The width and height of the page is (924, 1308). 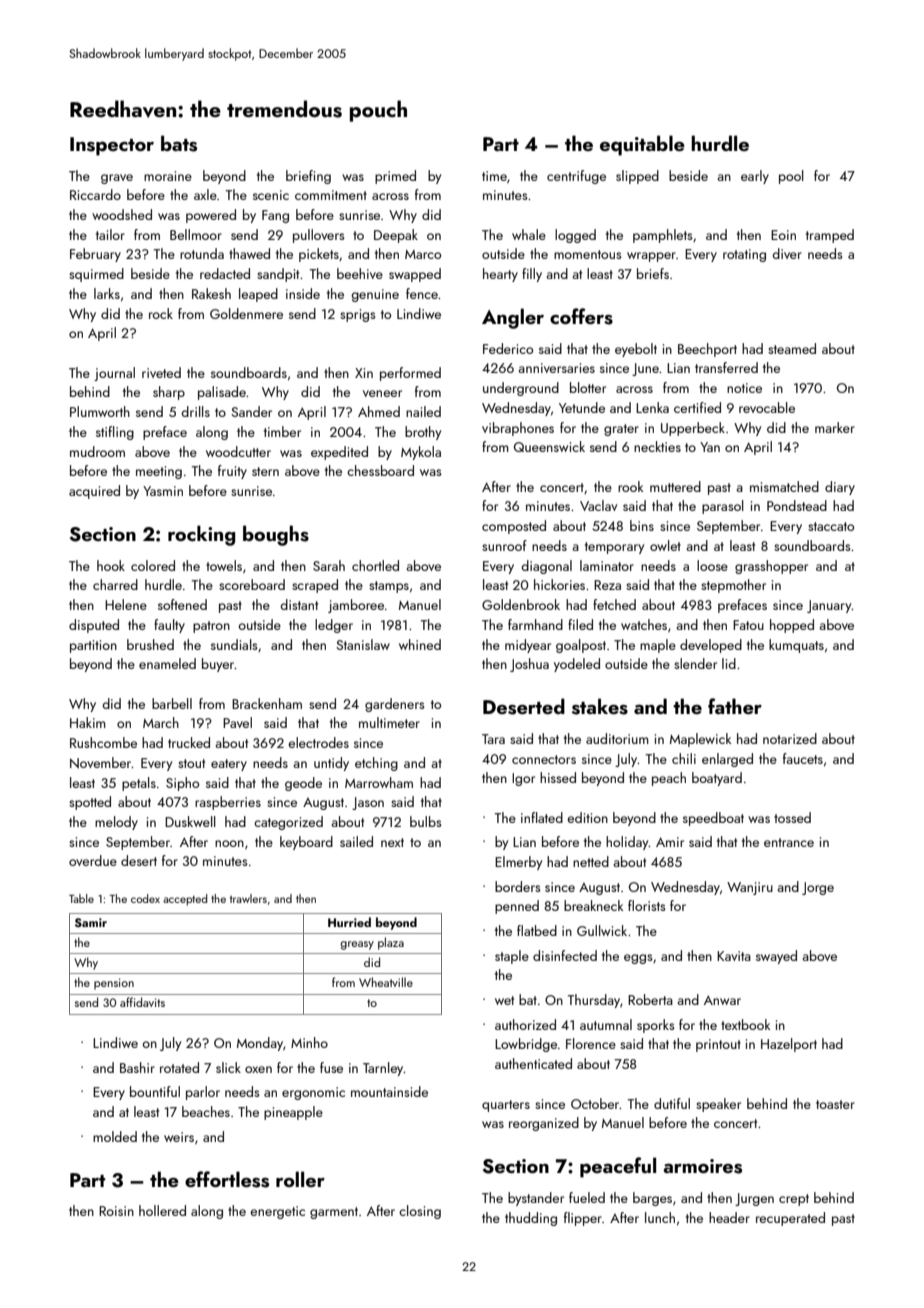 What do you see at coordinates (591, 861) in the page?
I see `netted` at bounding box center [591, 861].
